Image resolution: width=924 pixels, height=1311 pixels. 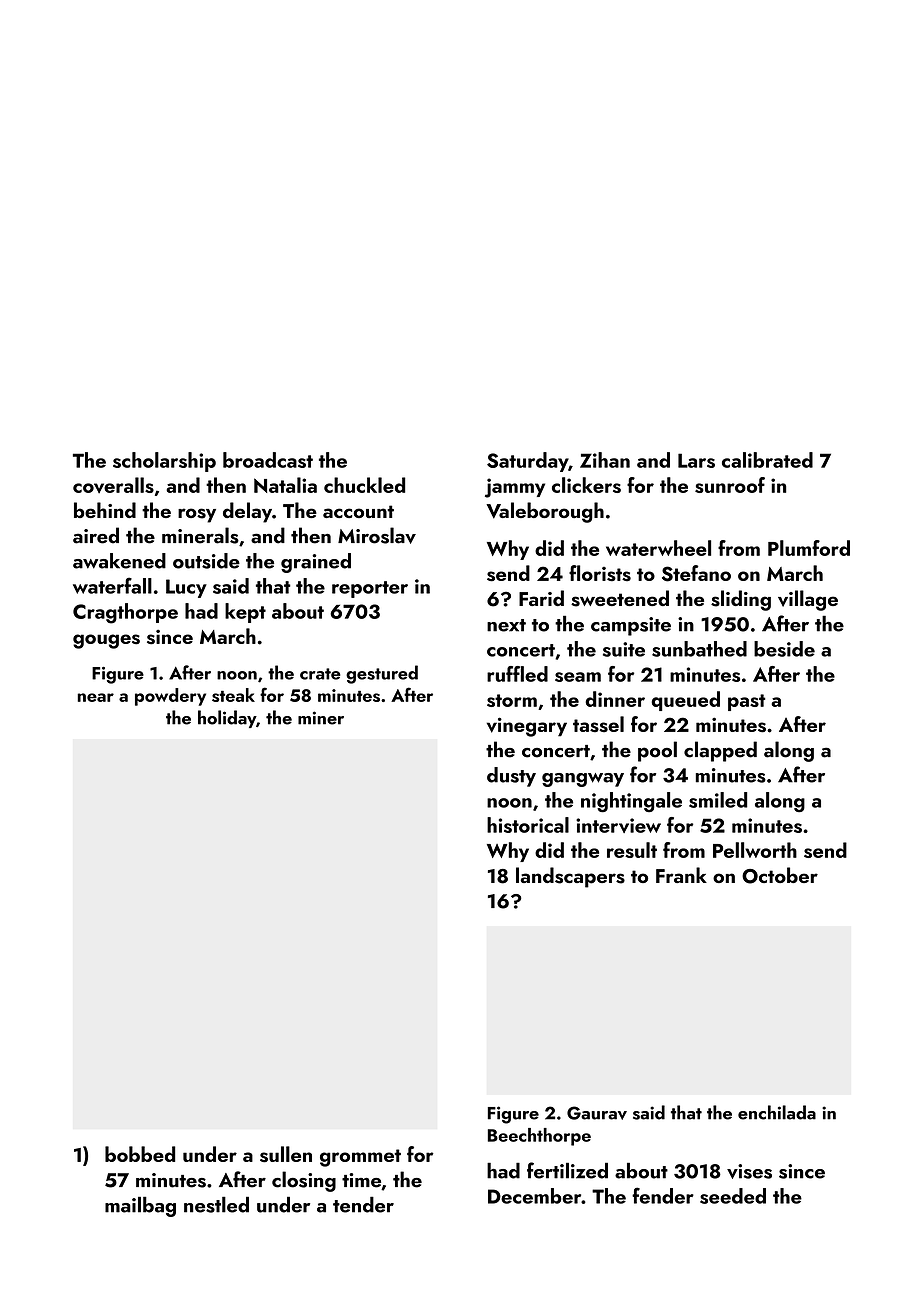 What do you see at coordinates (186, 588) in the document?
I see `Lucy` at bounding box center [186, 588].
